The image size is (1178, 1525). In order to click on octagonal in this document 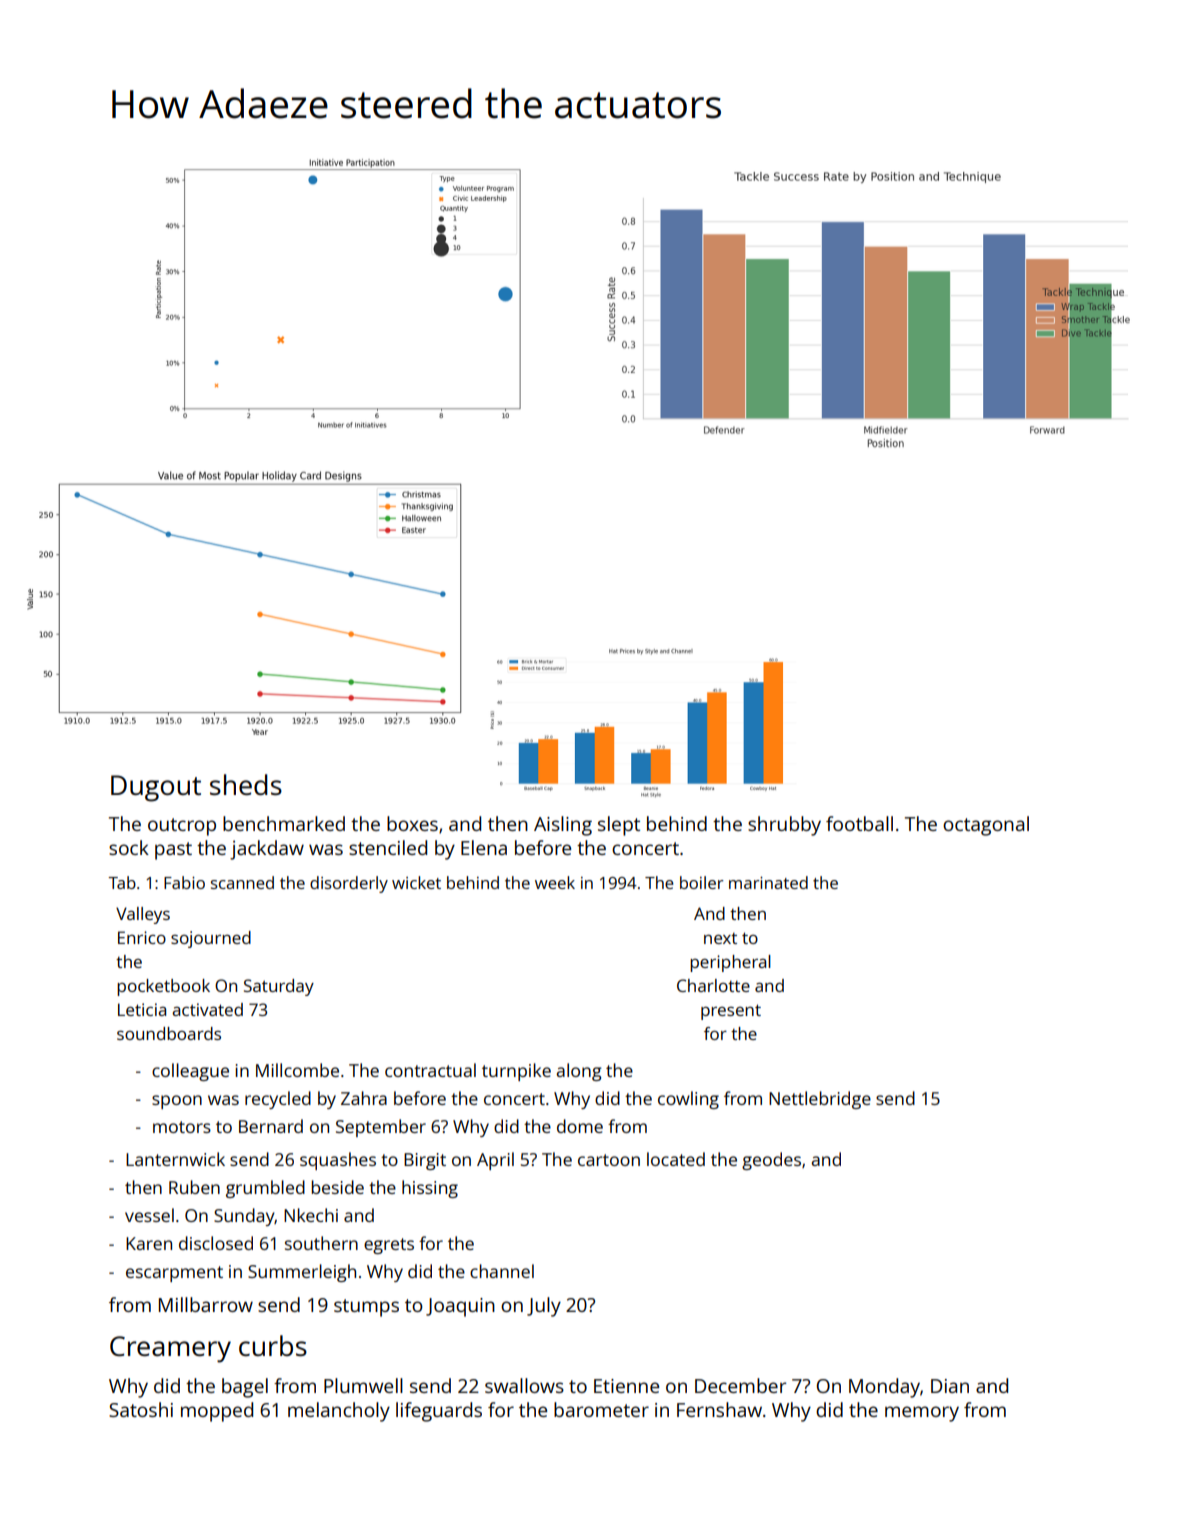, I will do `click(986, 826)`.
